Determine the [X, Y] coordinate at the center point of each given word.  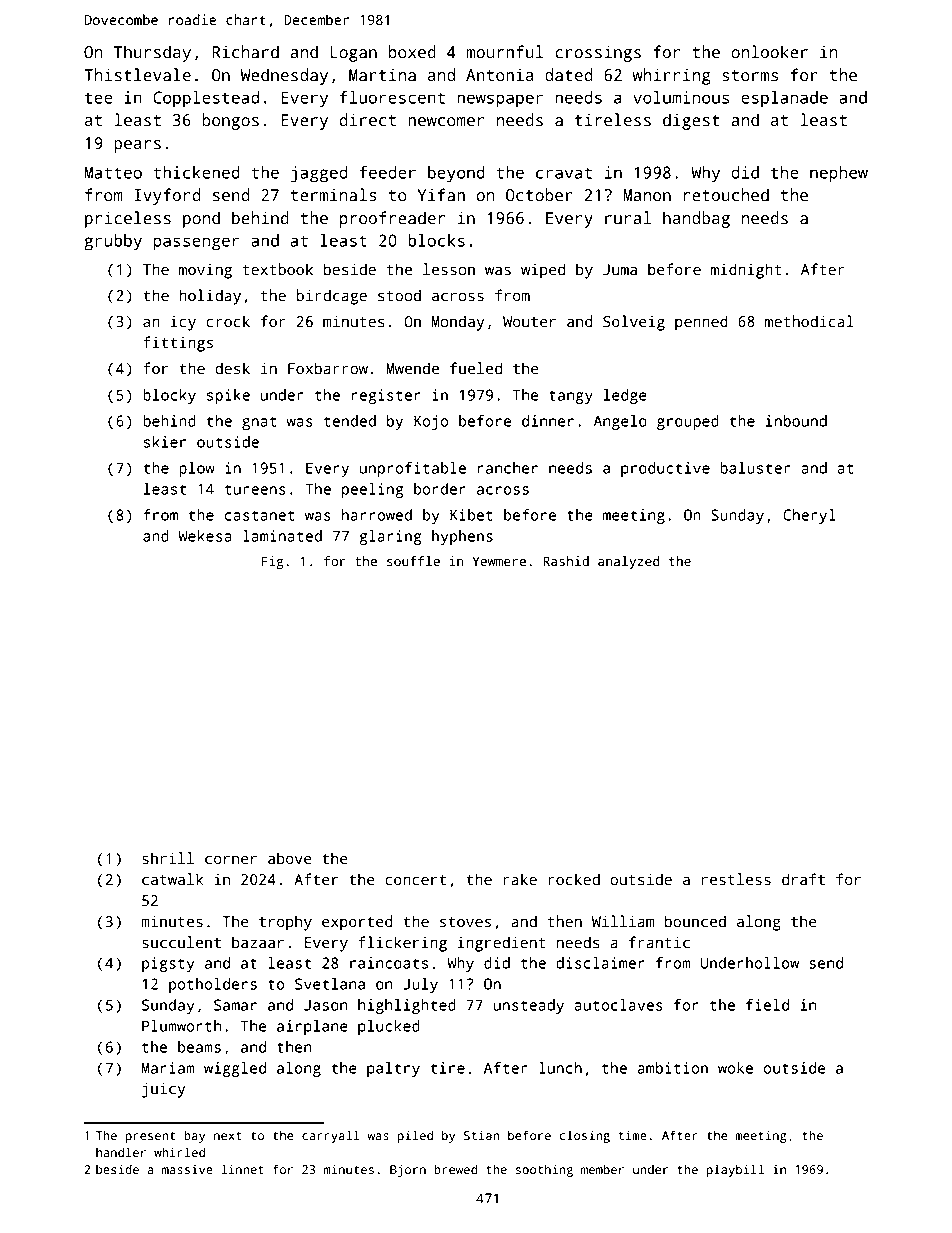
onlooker [769, 52]
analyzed [628, 562]
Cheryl [809, 516]
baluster [755, 468]
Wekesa [205, 536]
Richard [246, 52]
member [602, 1169]
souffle [413, 561]
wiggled [235, 1069]
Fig [272, 562]
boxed [412, 52]
